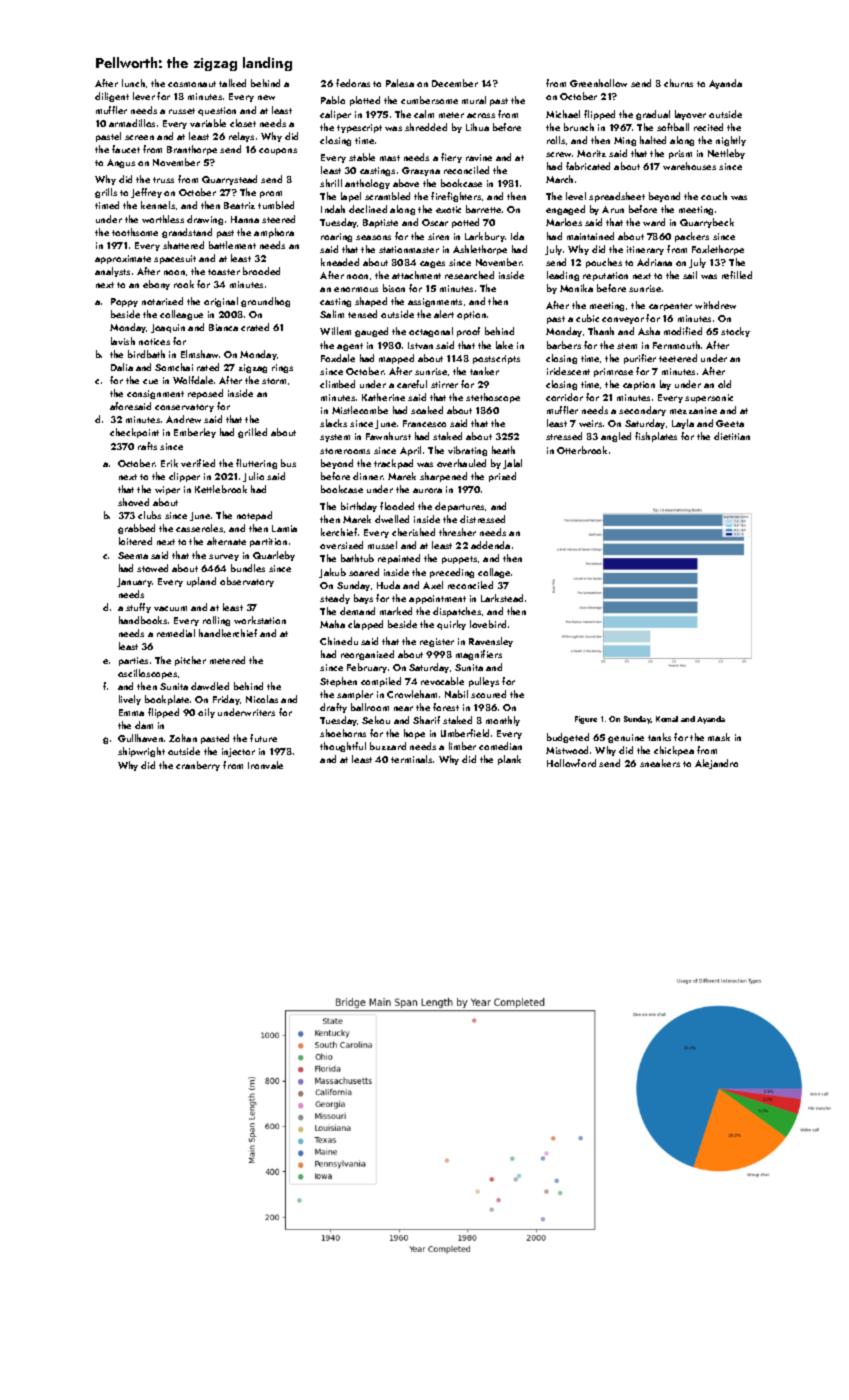 This page has height=1400, width=849. What do you see at coordinates (362, 157) in the page?
I see `stable` at bounding box center [362, 157].
